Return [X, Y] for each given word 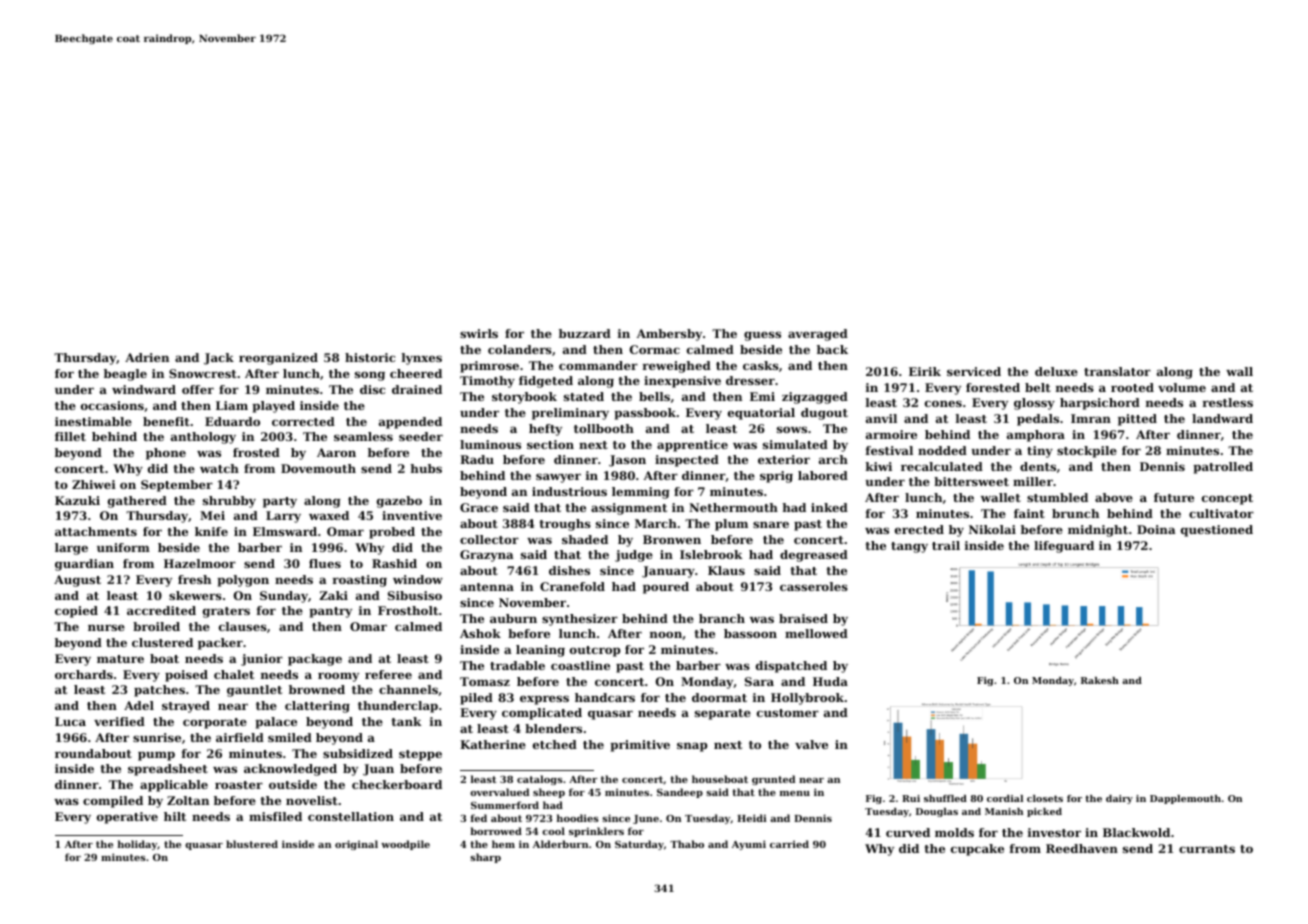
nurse [106, 627]
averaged [818, 335]
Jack [219, 359]
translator [1117, 371]
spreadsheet [168, 770]
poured [666, 588]
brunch [1075, 513]
